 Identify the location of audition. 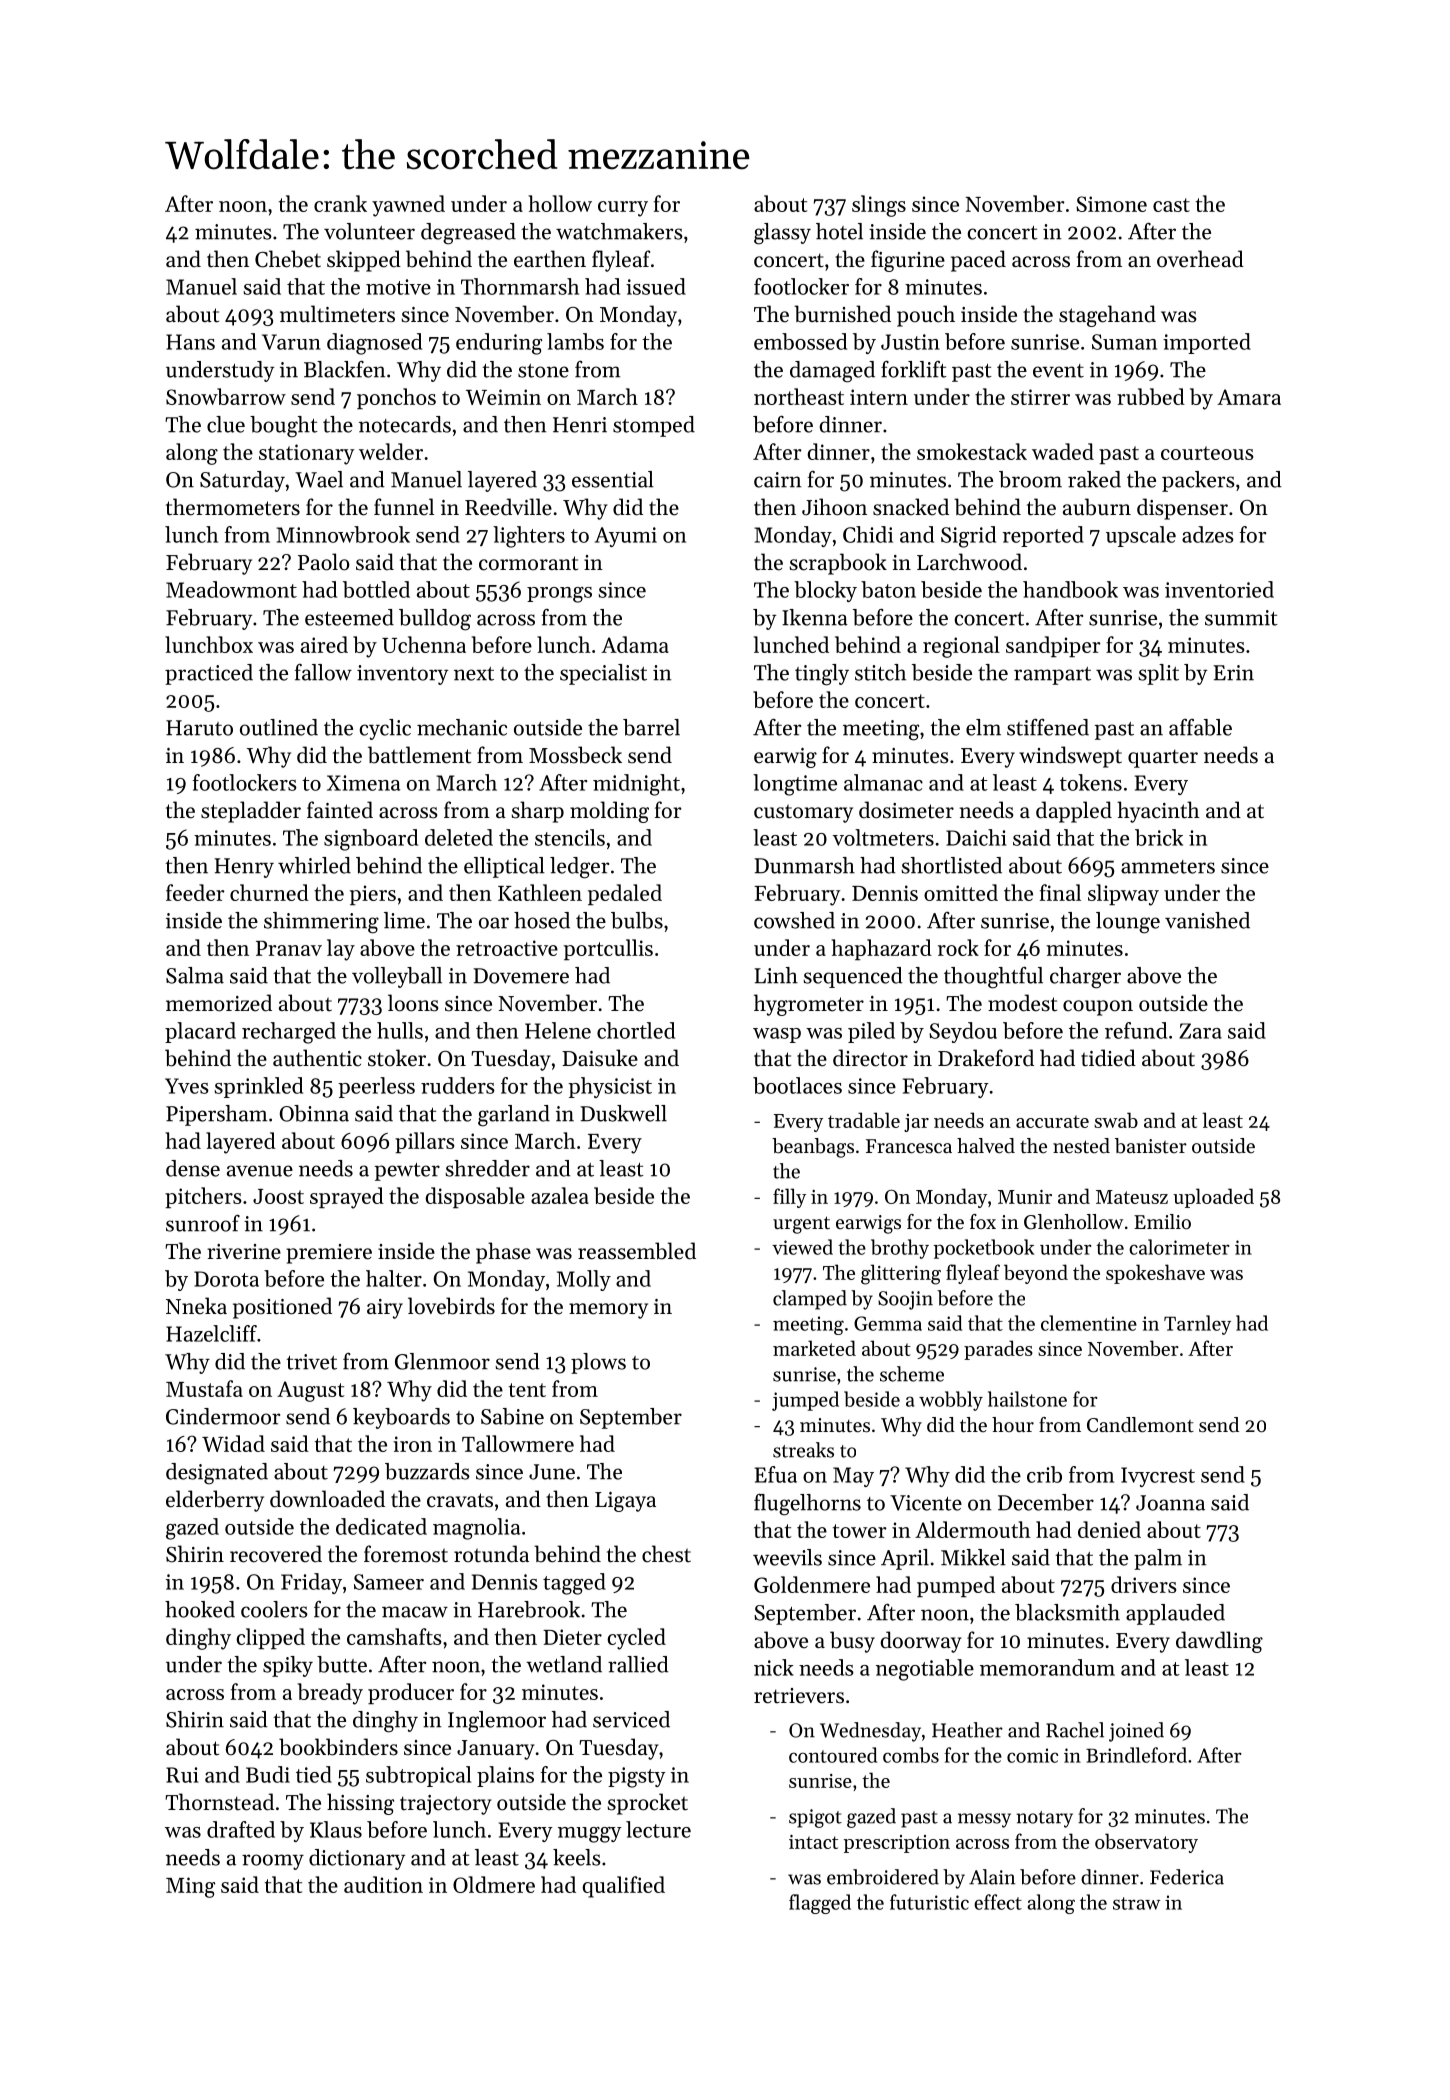
(383, 1884).
